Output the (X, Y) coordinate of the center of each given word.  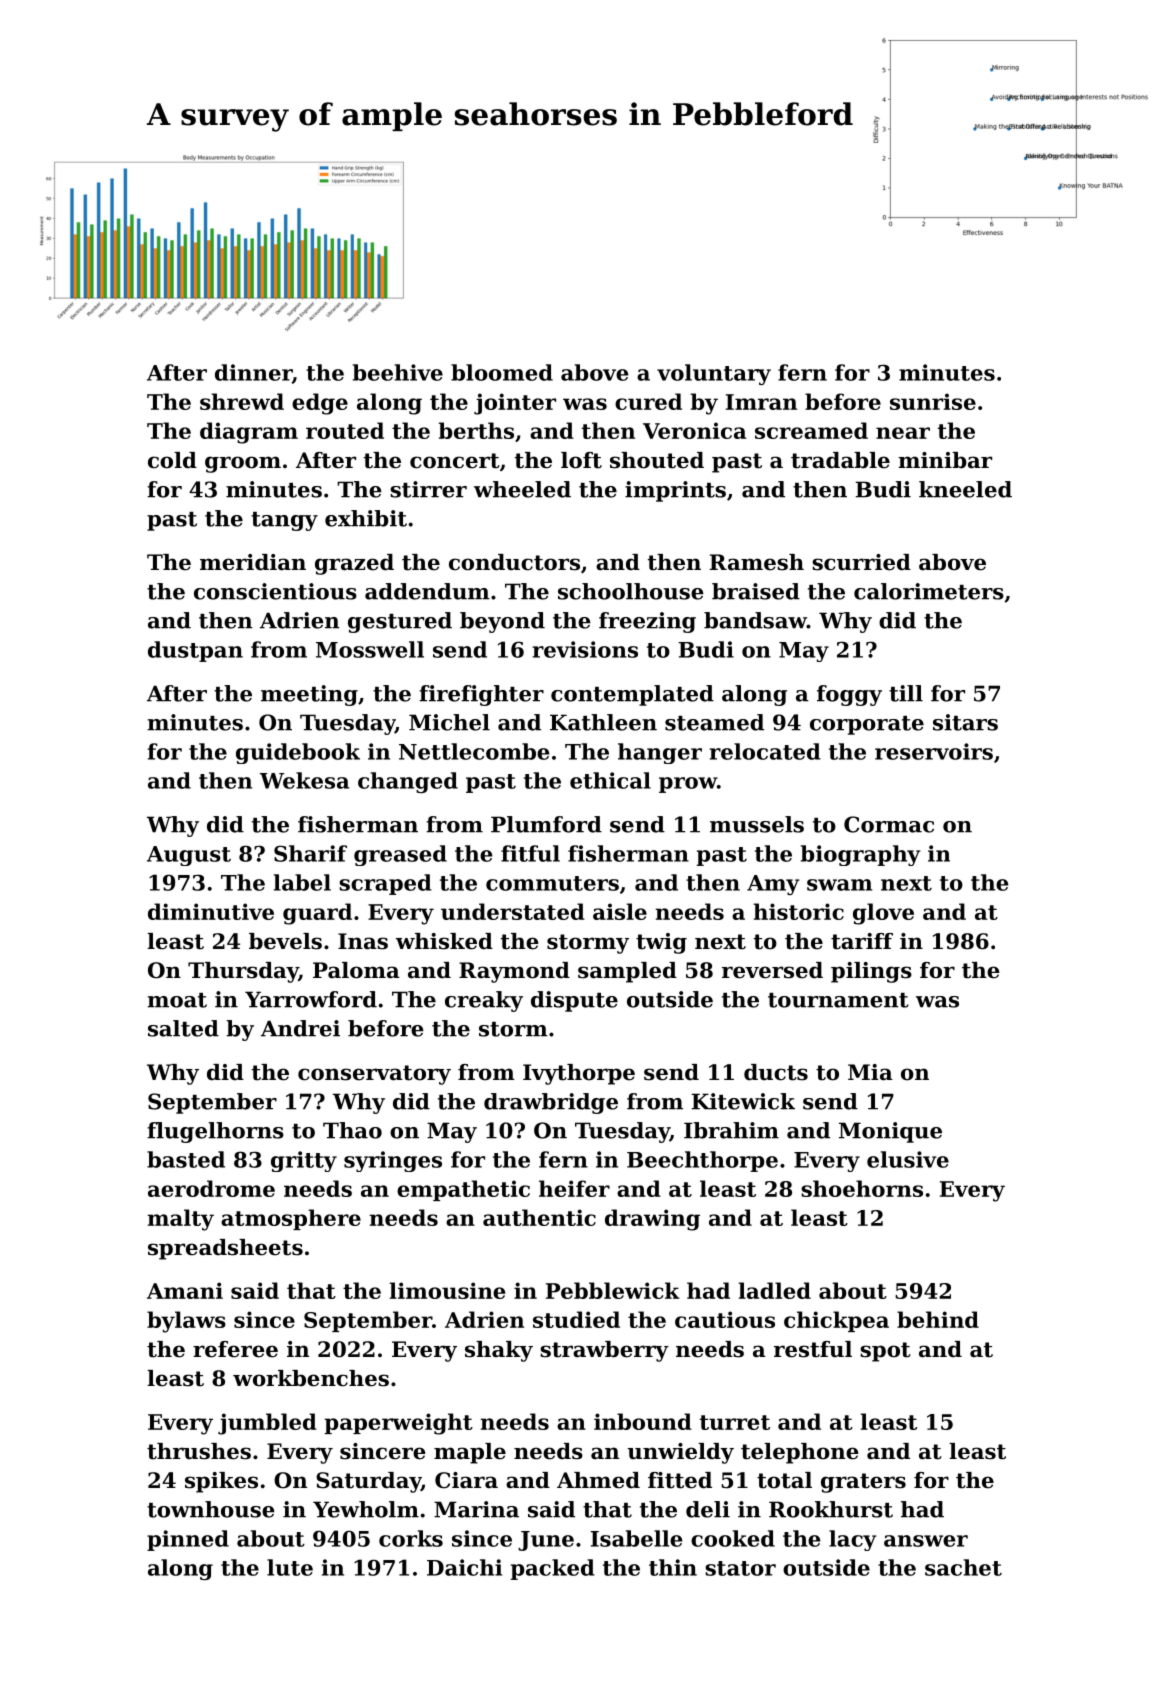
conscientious (275, 591)
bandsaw (755, 620)
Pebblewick (613, 1290)
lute (290, 1567)
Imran (761, 402)
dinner (253, 372)
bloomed (502, 372)
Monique (890, 1132)
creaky (484, 1001)
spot (885, 1352)
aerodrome (211, 1188)
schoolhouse (631, 591)
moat (177, 1000)
